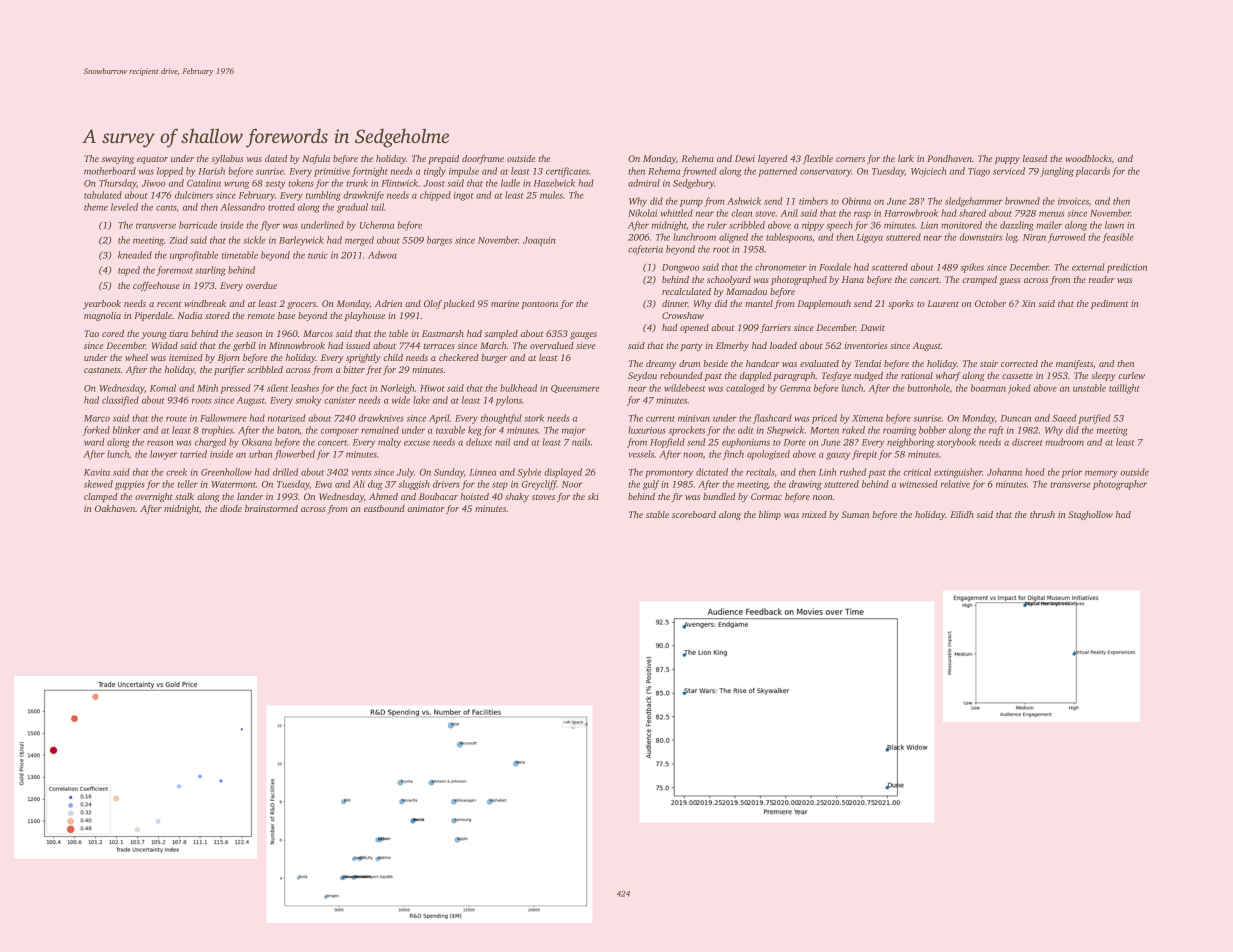 The image size is (1233, 952). Describe the element at coordinates (689, 363) in the screenshot. I see `drum` at that location.
